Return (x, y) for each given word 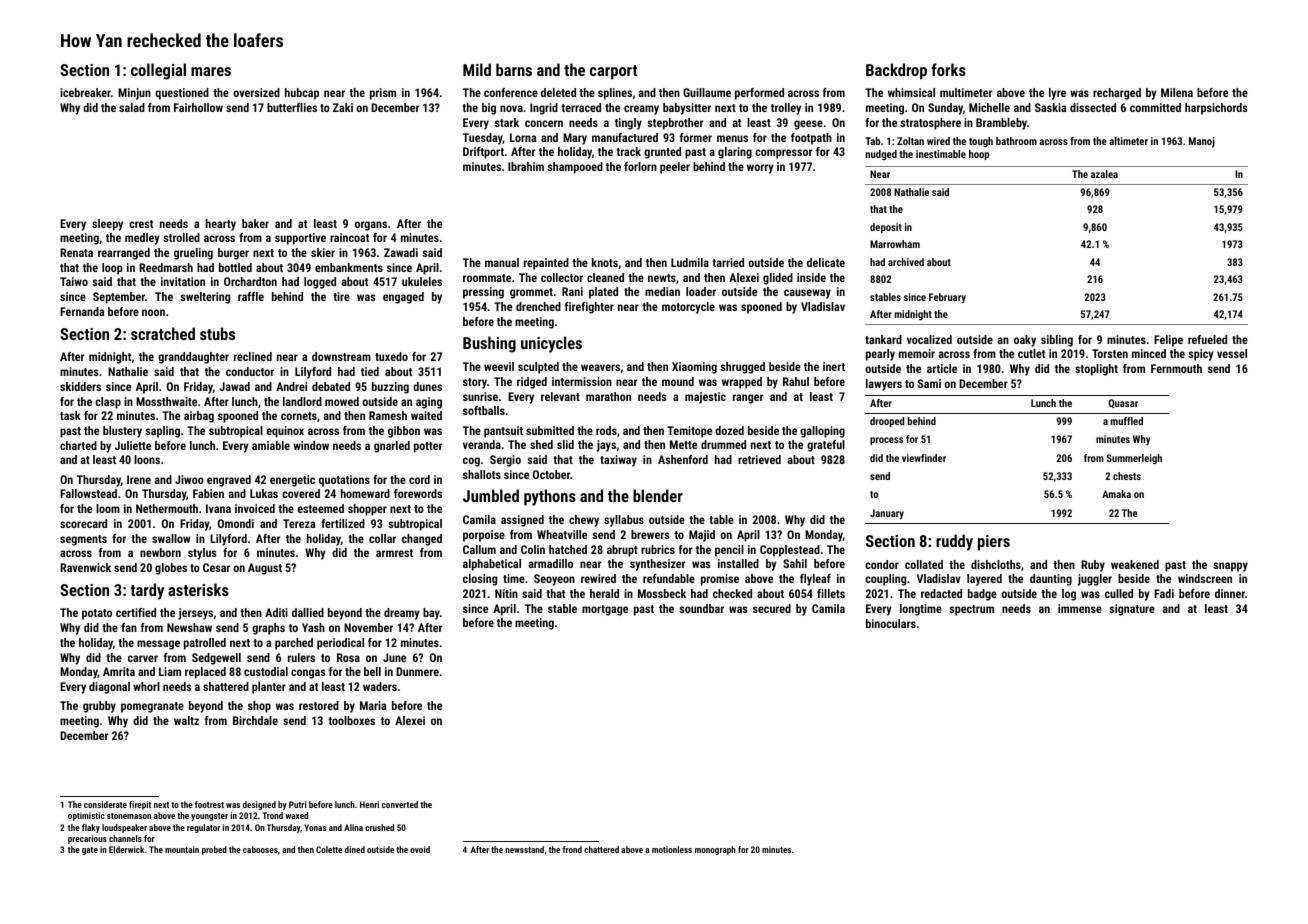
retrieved (759, 459)
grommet (531, 293)
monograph (715, 850)
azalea (1104, 174)
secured (772, 608)
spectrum (971, 610)
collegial (158, 71)
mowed (342, 401)
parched (294, 644)
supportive (300, 239)
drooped (887, 422)
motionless (672, 849)
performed (759, 94)
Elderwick (126, 849)
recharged (1117, 94)
